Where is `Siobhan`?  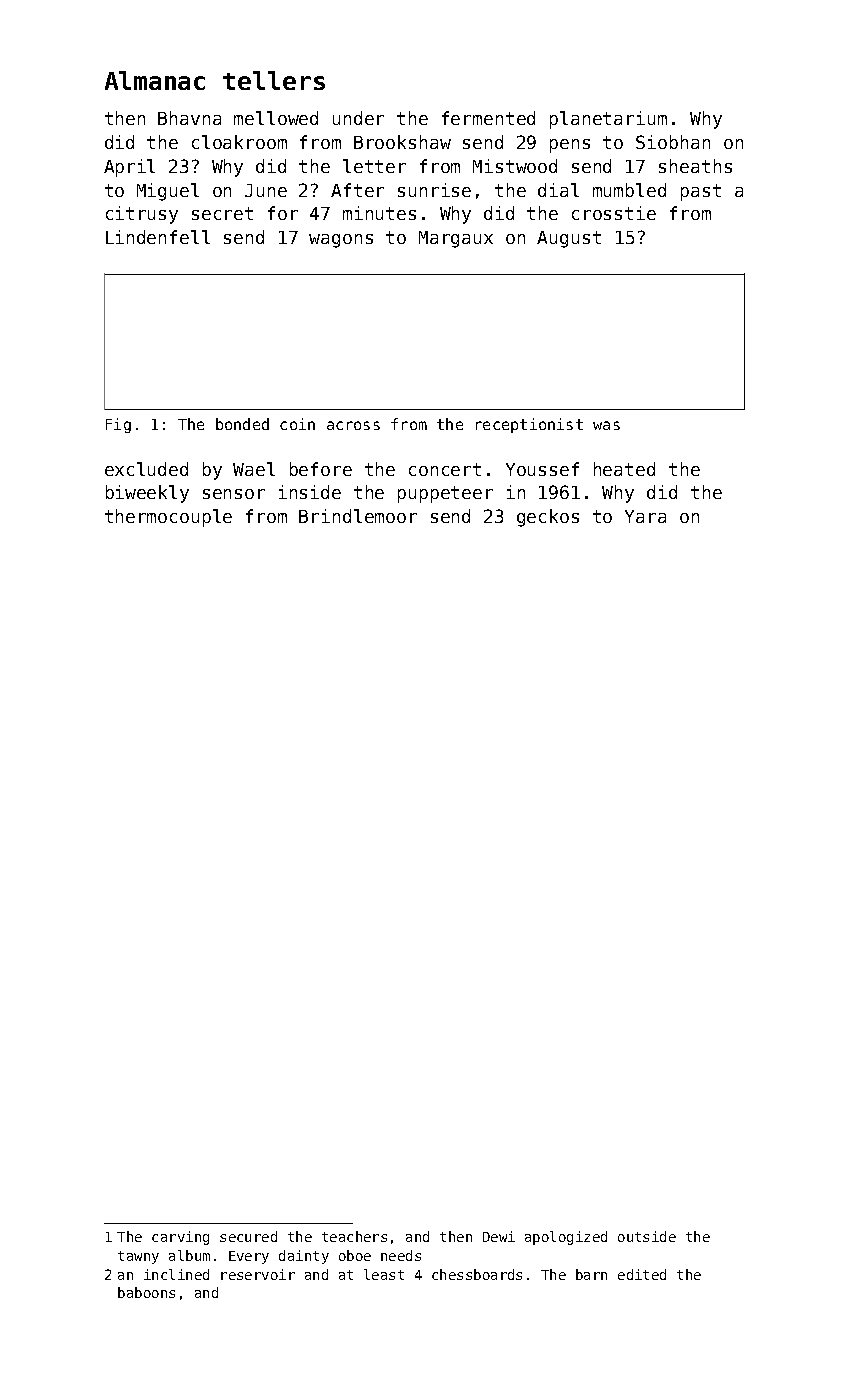
Siobhan is located at coordinates (673, 142).
